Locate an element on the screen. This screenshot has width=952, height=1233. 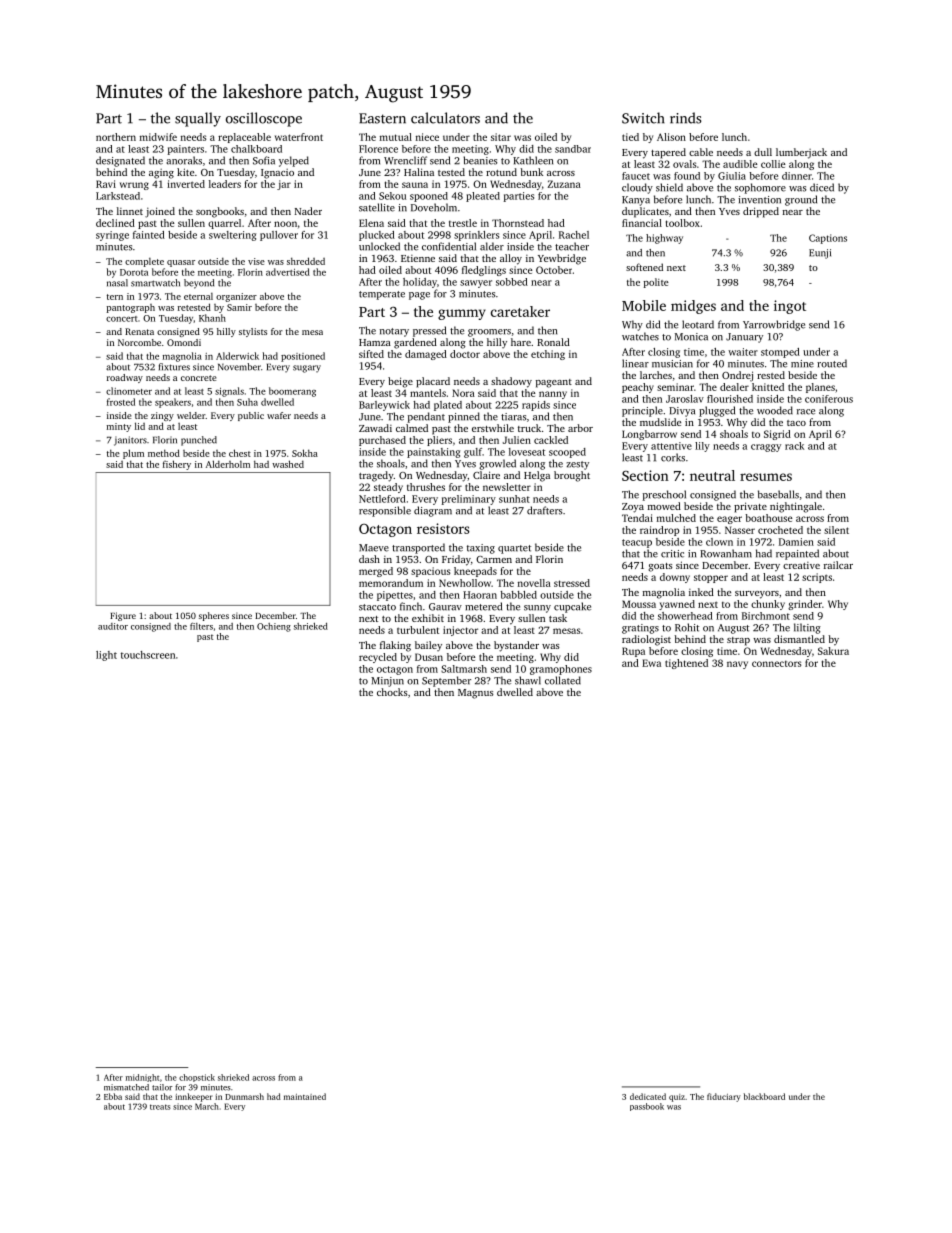
spheres is located at coordinates (214, 616).
